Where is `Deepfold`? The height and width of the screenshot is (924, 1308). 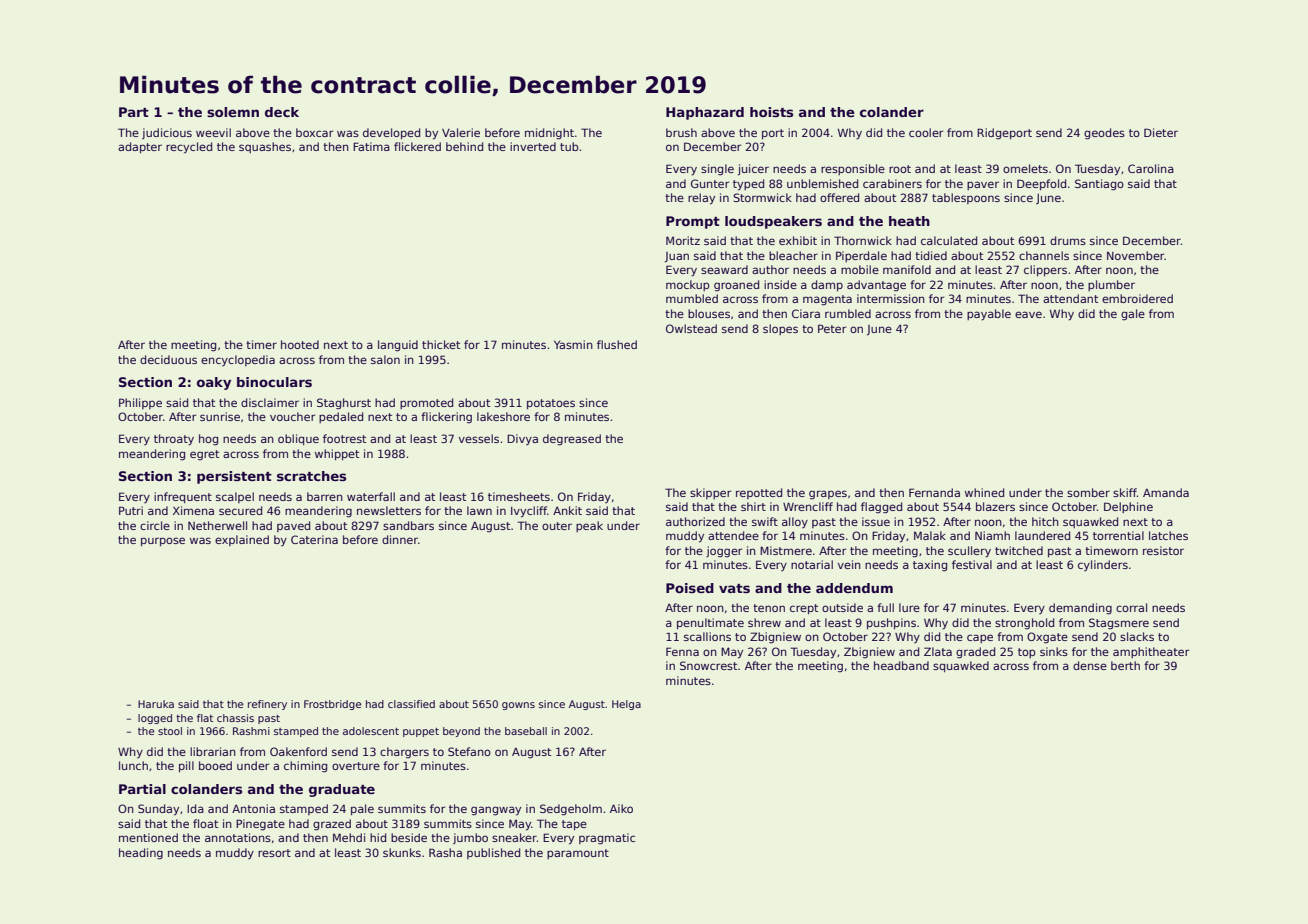 Deepfold is located at coordinates (1041, 184).
